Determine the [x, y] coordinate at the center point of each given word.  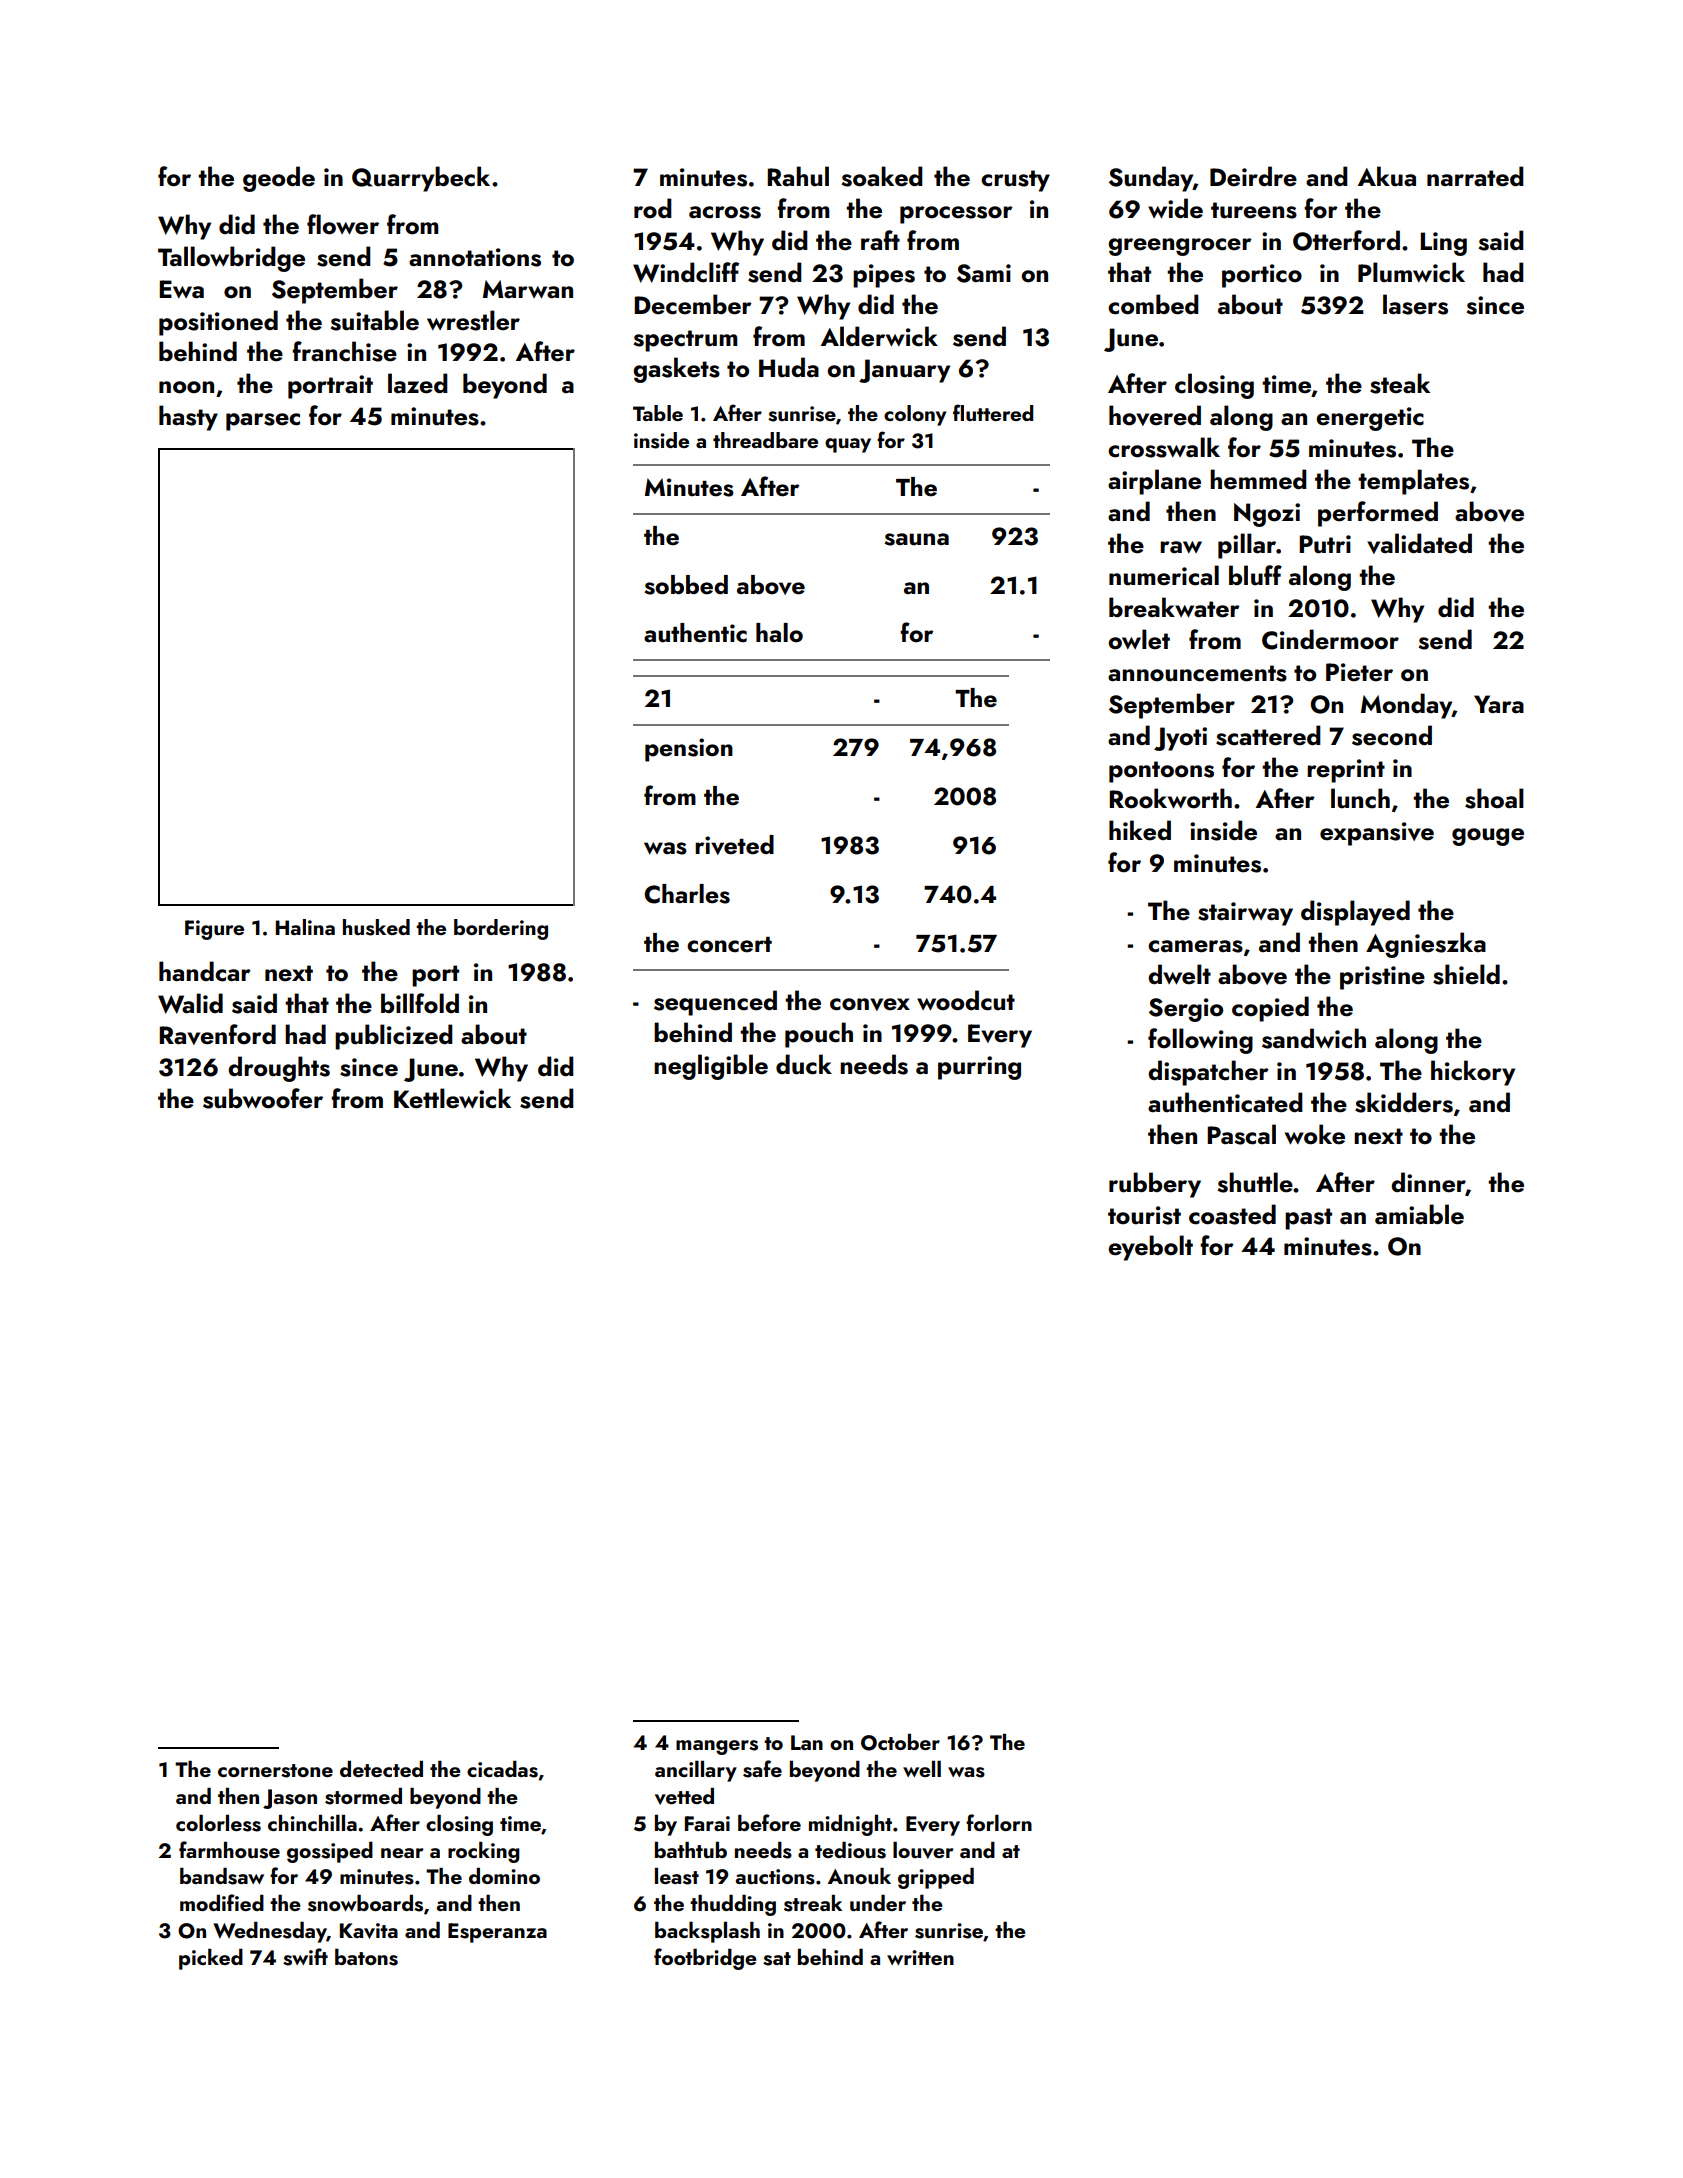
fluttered [993, 412]
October [900, 1742]
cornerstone [275, 1771]
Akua [1387, 176]
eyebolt [1150, 1248]
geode [279, 179]
